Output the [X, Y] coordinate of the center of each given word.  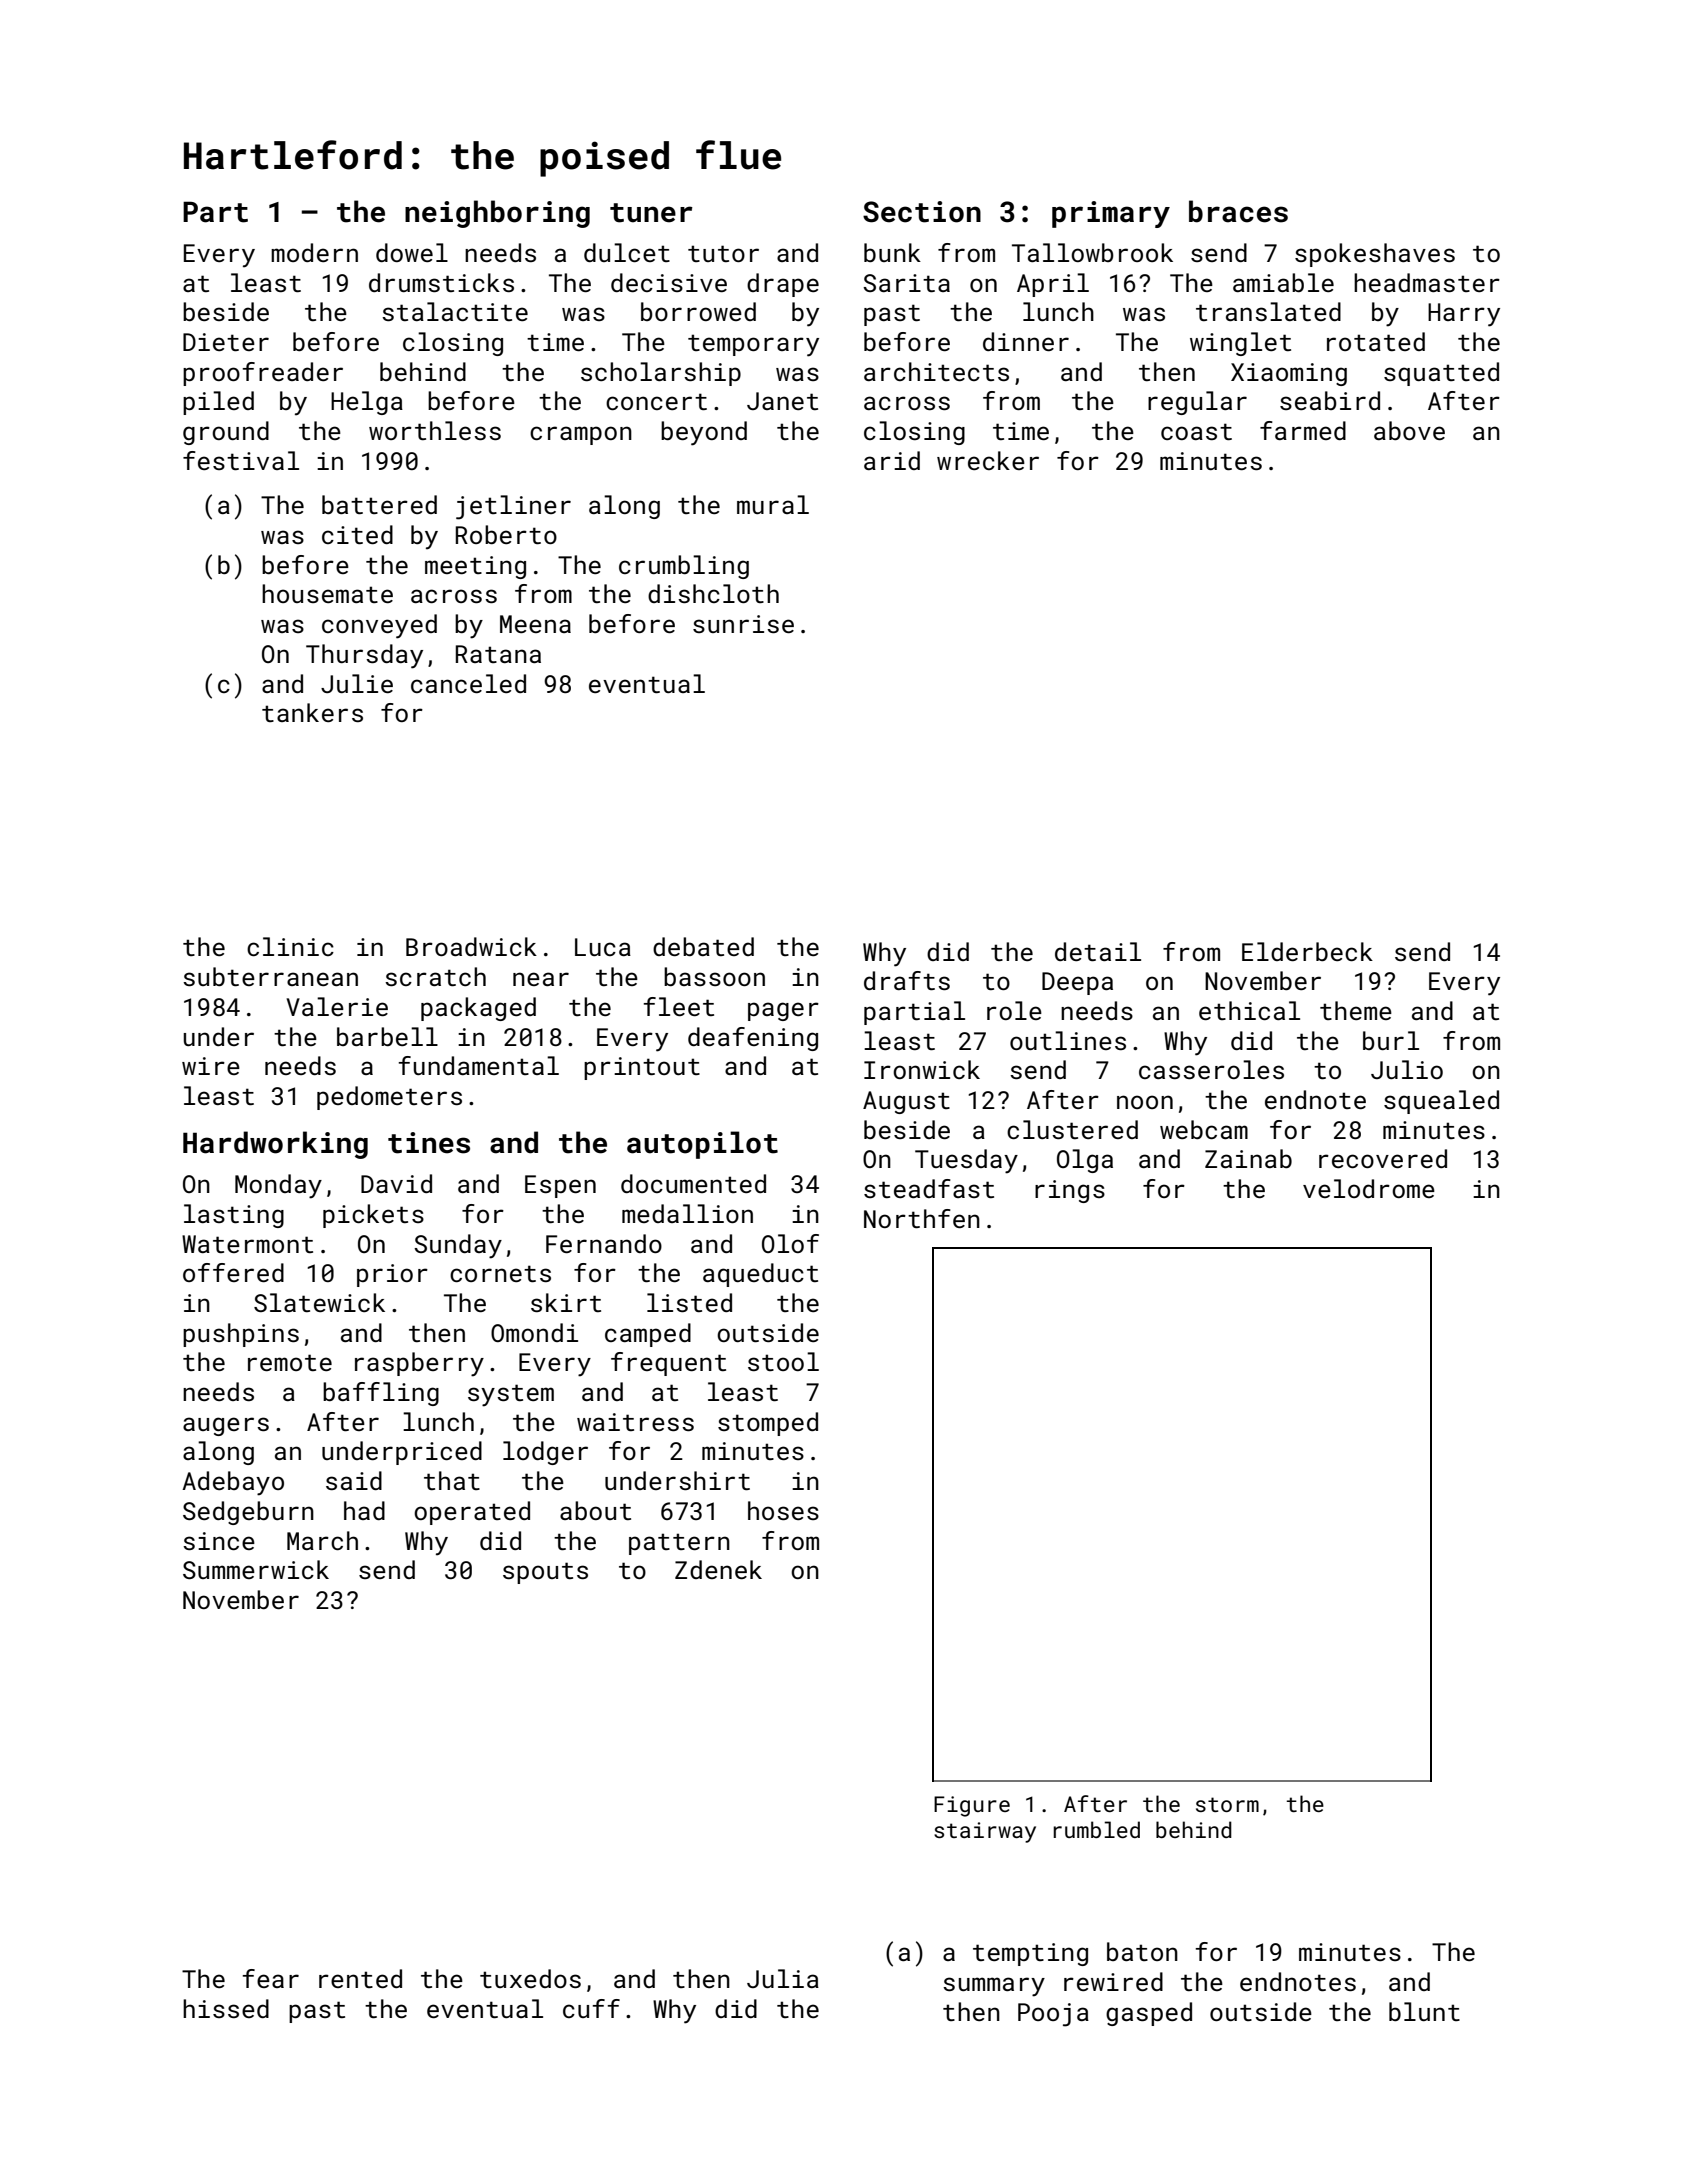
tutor [723, 253]
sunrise [743, 624]
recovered [1383, 1158]
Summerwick [256, 1569]
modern [314, 252]
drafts [907, 980]
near [541, 979]
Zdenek [718, 1569]
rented [360, 1978]
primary [1111, 214]
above [1409, 430]
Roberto [506, 534]
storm [1227, 1804]
